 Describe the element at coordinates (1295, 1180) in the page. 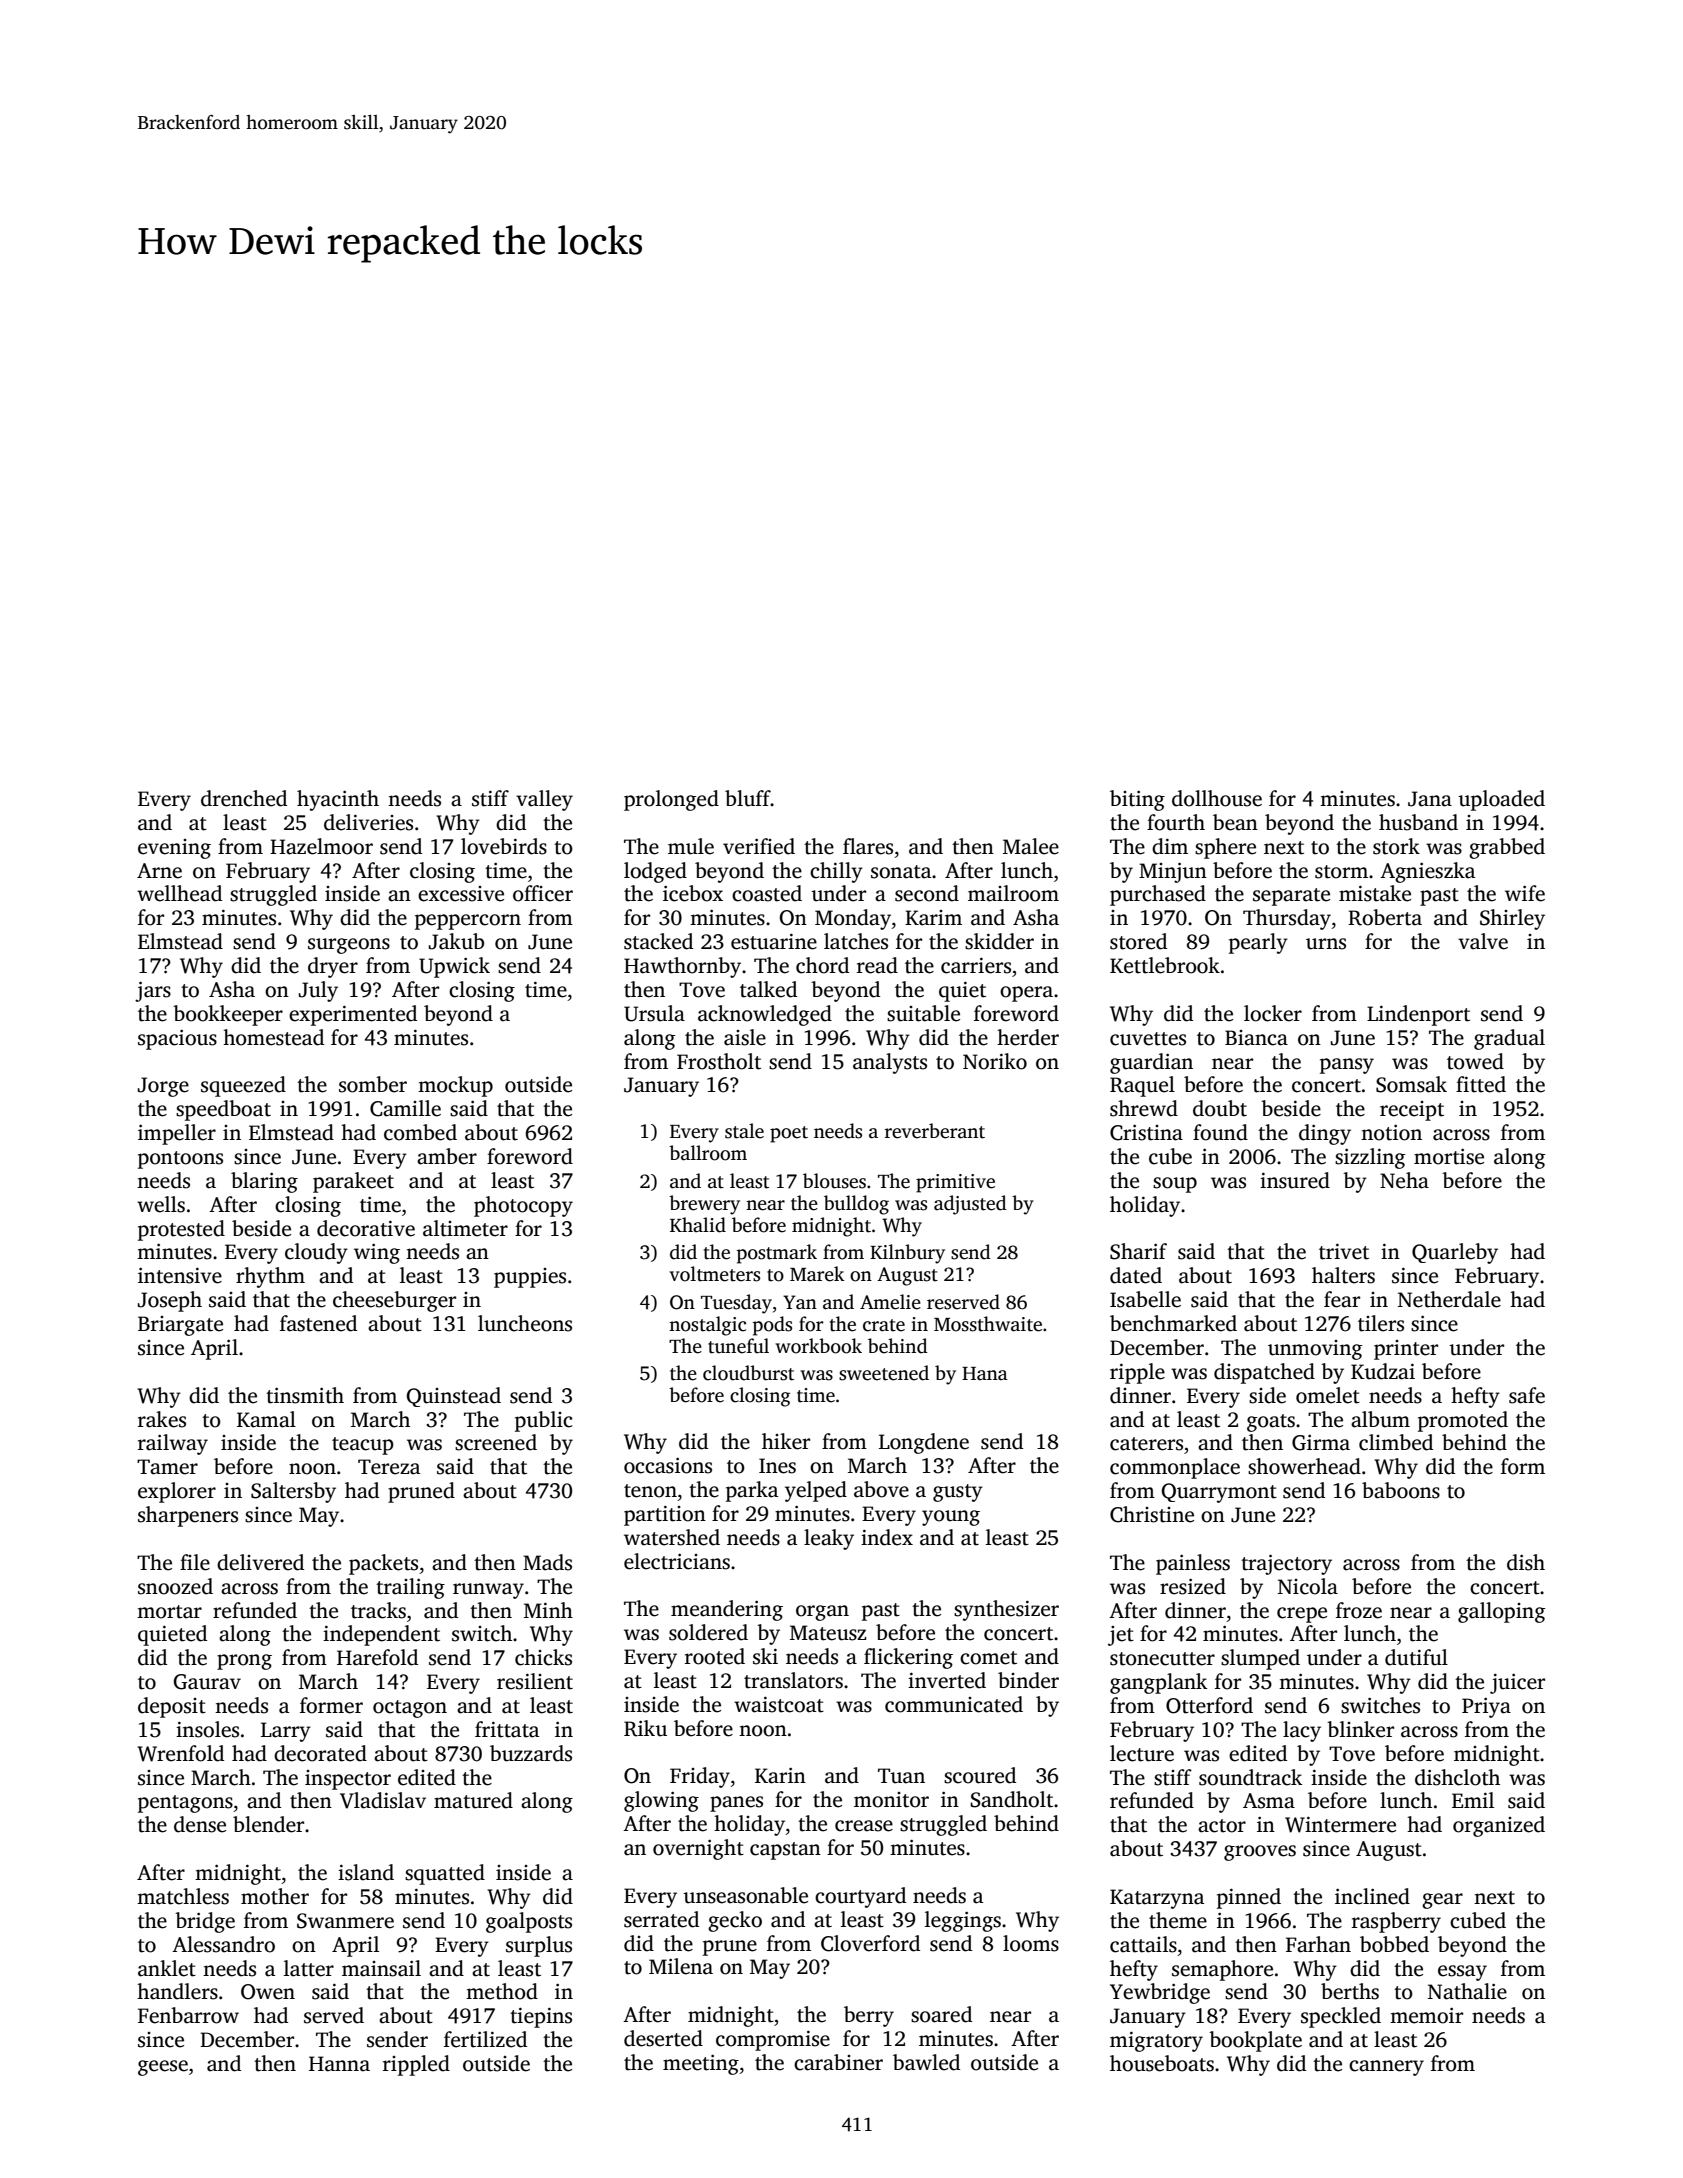

I see `insured` at that location.
